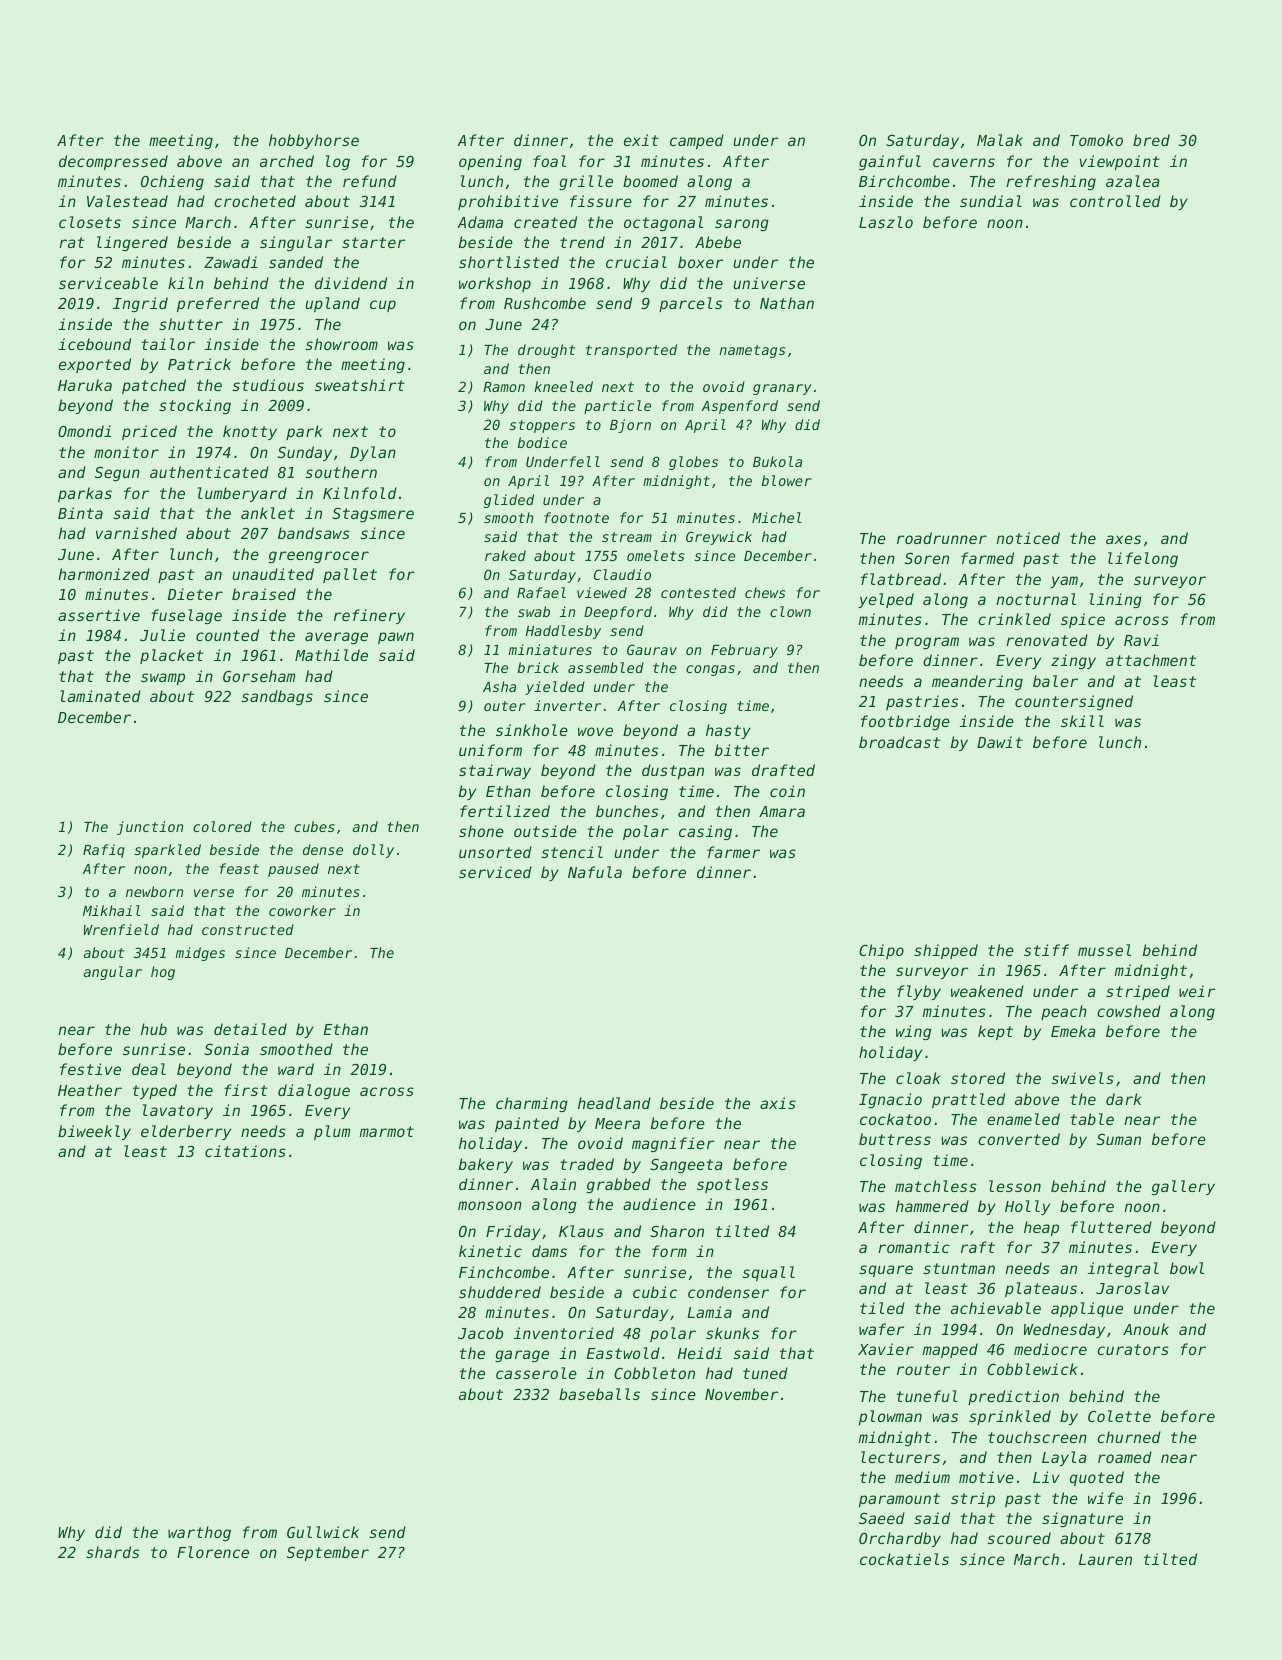 Image resolution: width=1282 pixels, height=1660 pixels. Describe the element at coordinates (213, 1552) in the document. I see `Florence` at that location.
